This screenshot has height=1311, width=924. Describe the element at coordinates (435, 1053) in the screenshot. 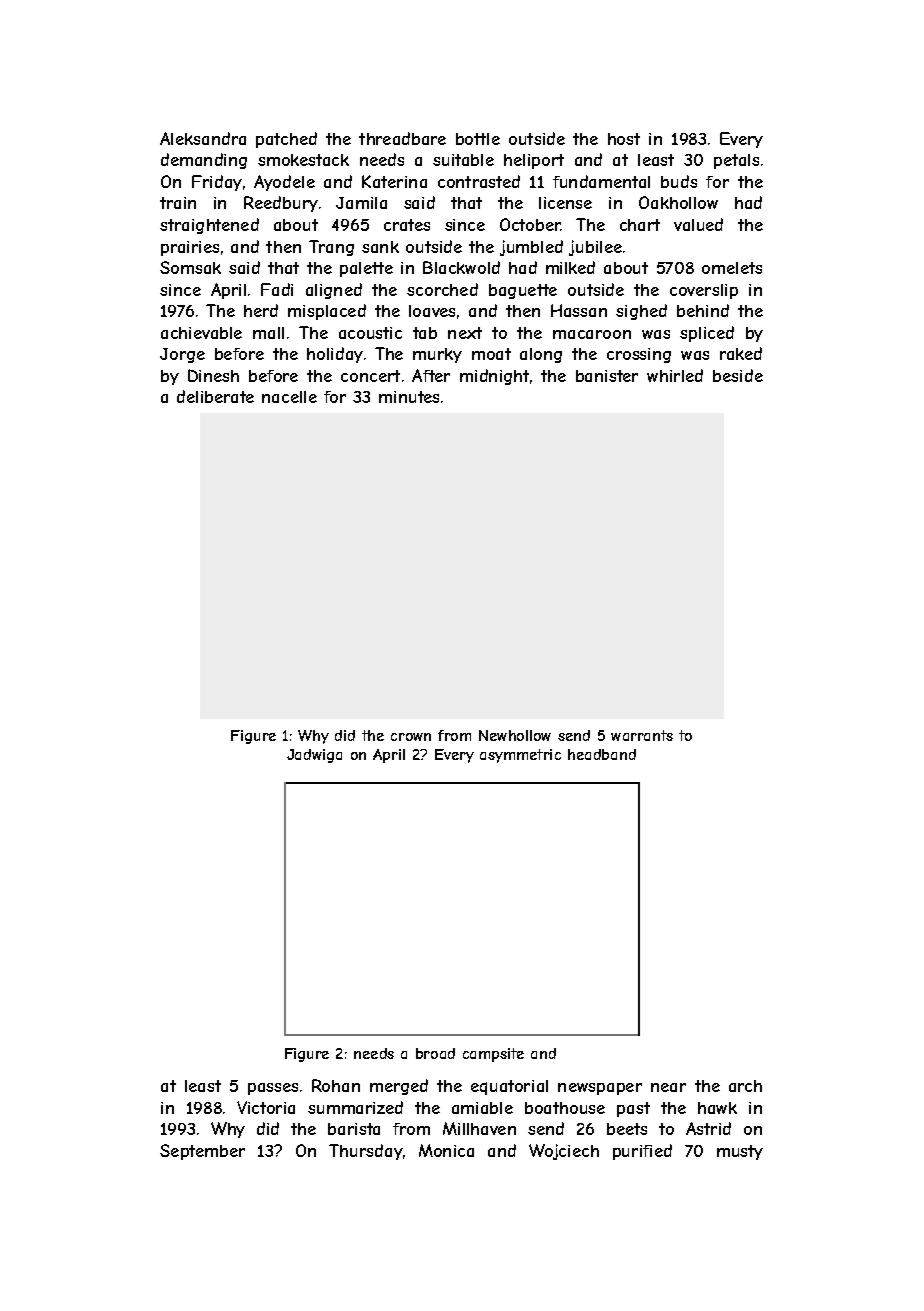

I see `broad` at that location.
